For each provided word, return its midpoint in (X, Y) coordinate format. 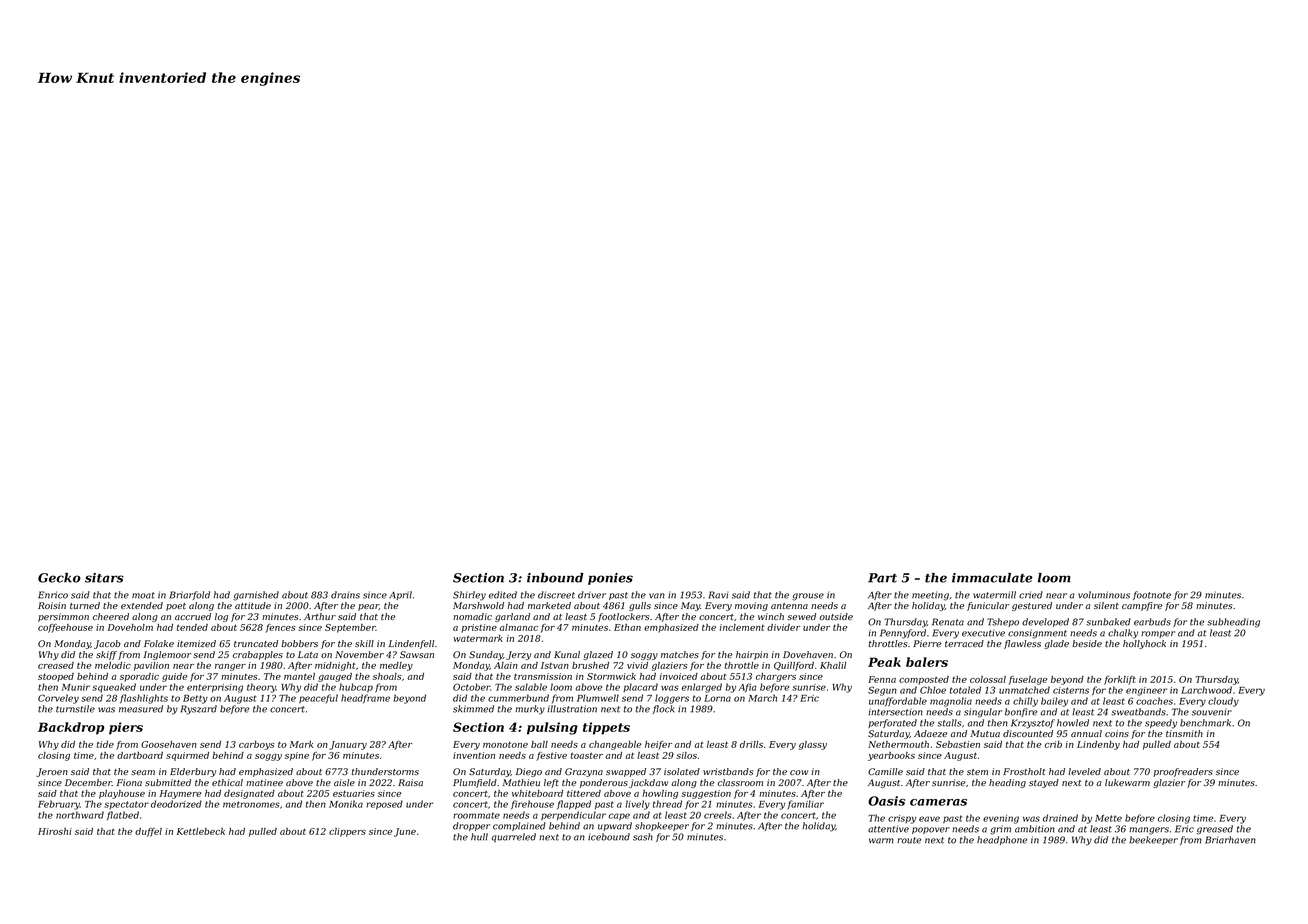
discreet (556, 595)
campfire (1142, 606)
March (762, 698)
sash (643, 837)
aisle (344, 782)
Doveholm (130, 627)
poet (176, 607)
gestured (1032, 606)
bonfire (1021, 712)
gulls (640, 606)
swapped (626, 772)
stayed (1044, 783)
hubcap (356, 687)
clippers (347, 832)
